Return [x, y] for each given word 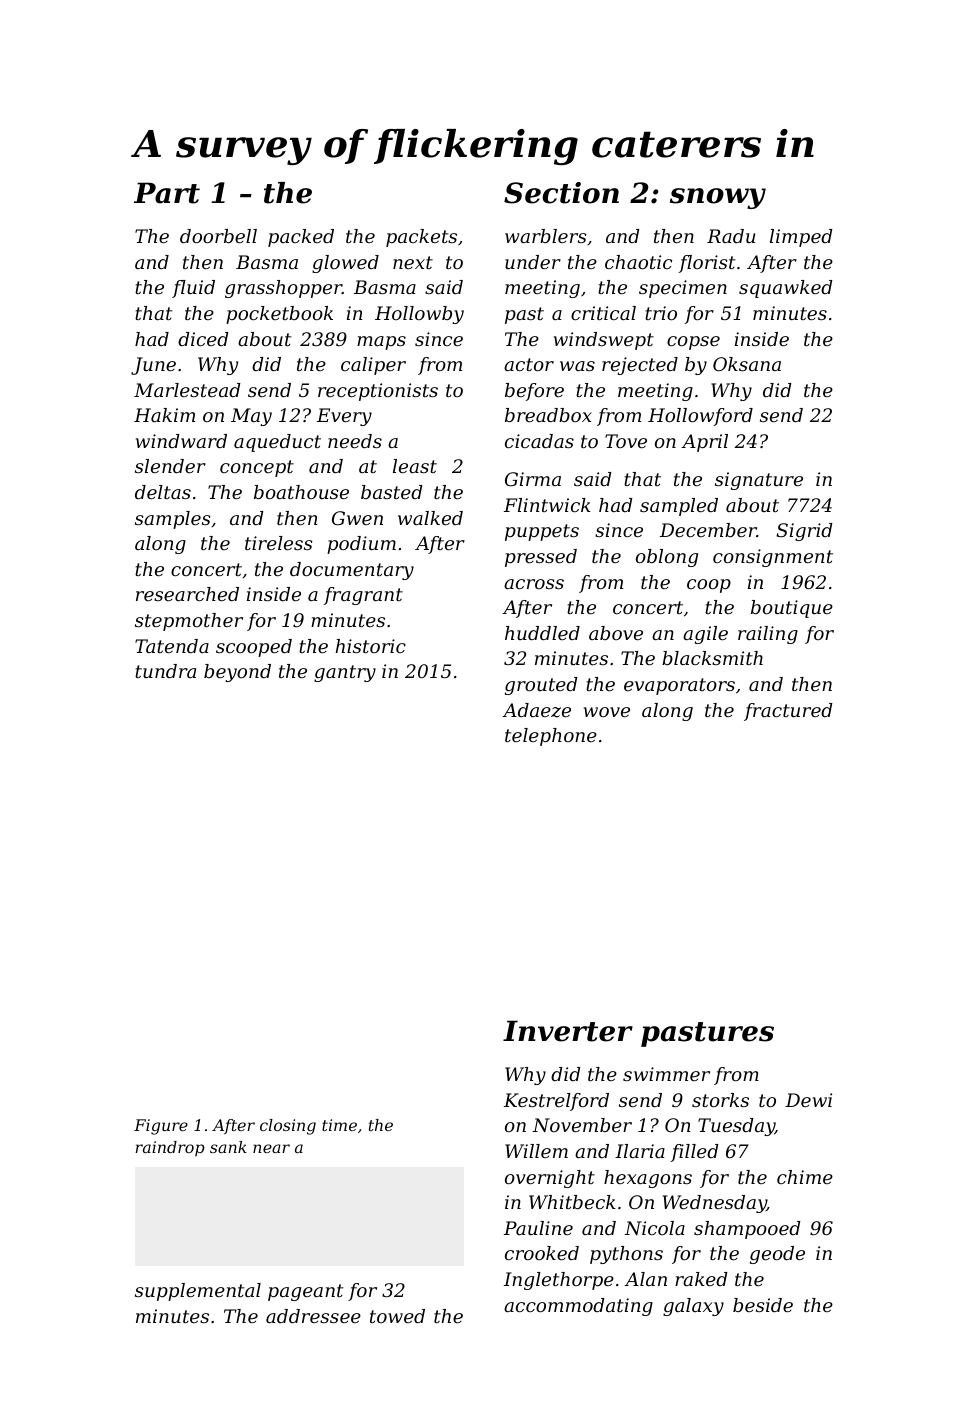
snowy [718, 198]
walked [430, 518]
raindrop [170, 1148]
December [708, 530]
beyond [237, 673]
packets [421, 238]
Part [167, 193]
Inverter [568, 1031]
